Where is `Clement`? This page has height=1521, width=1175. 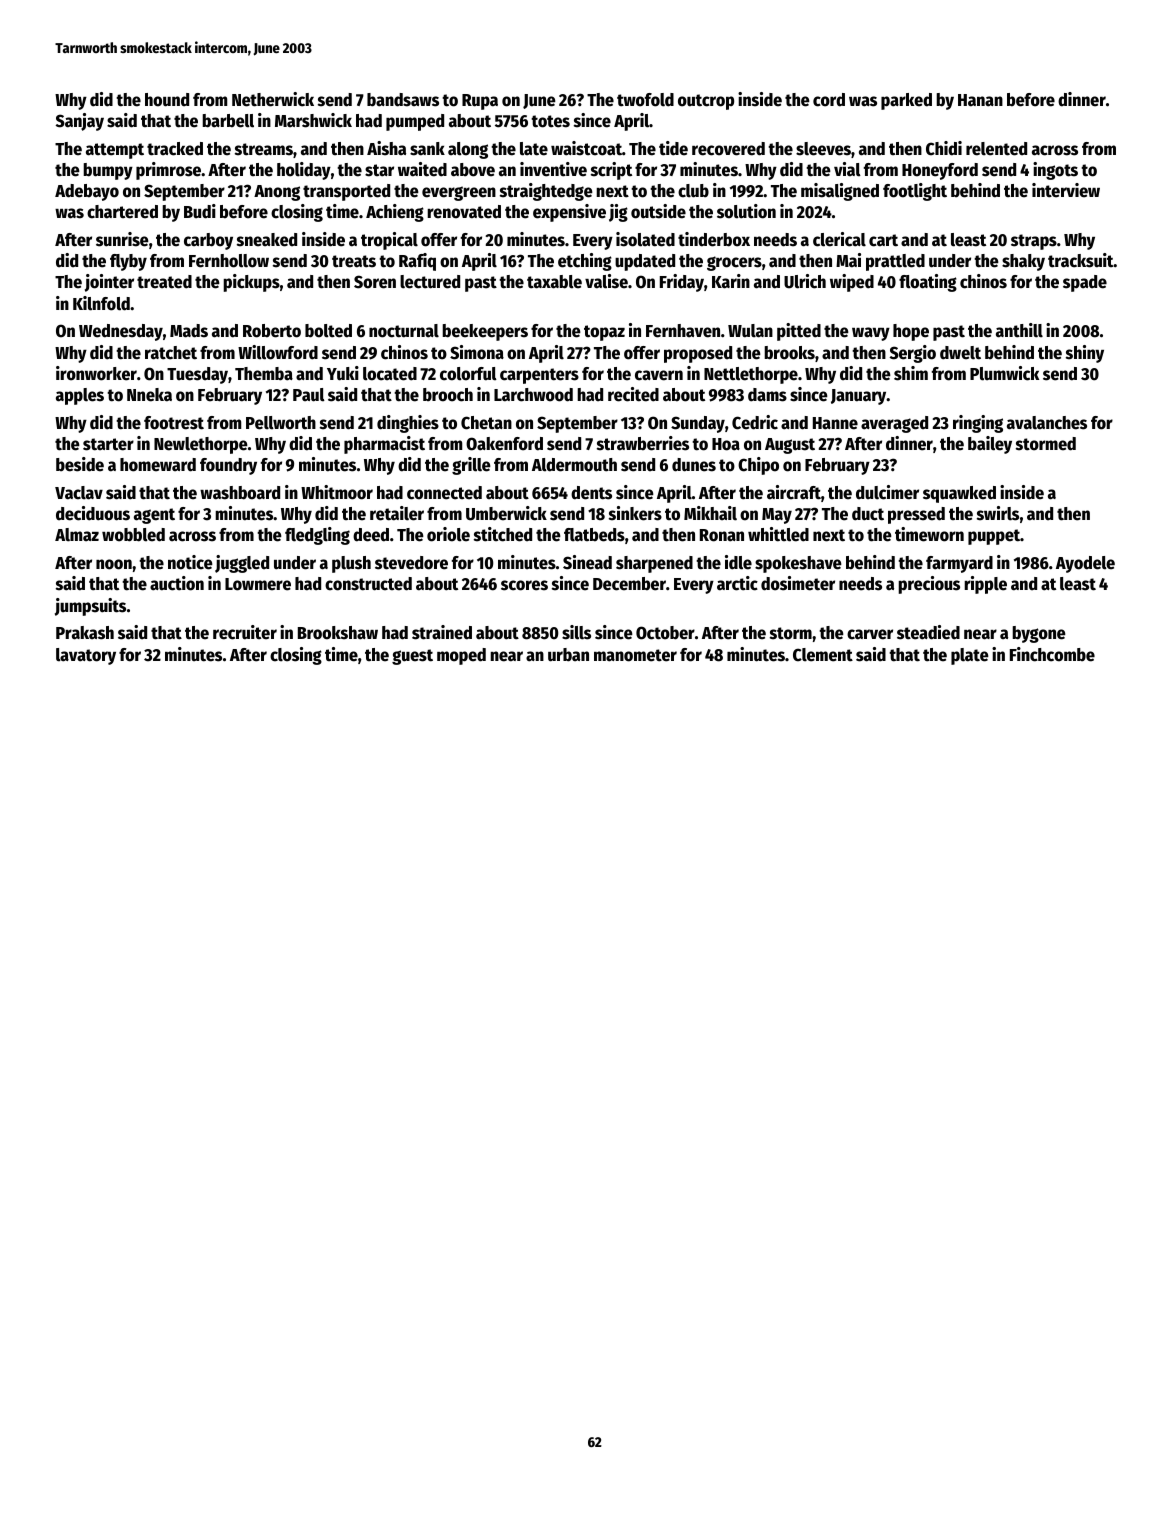
Clement is located at coordinates (823, 655).
